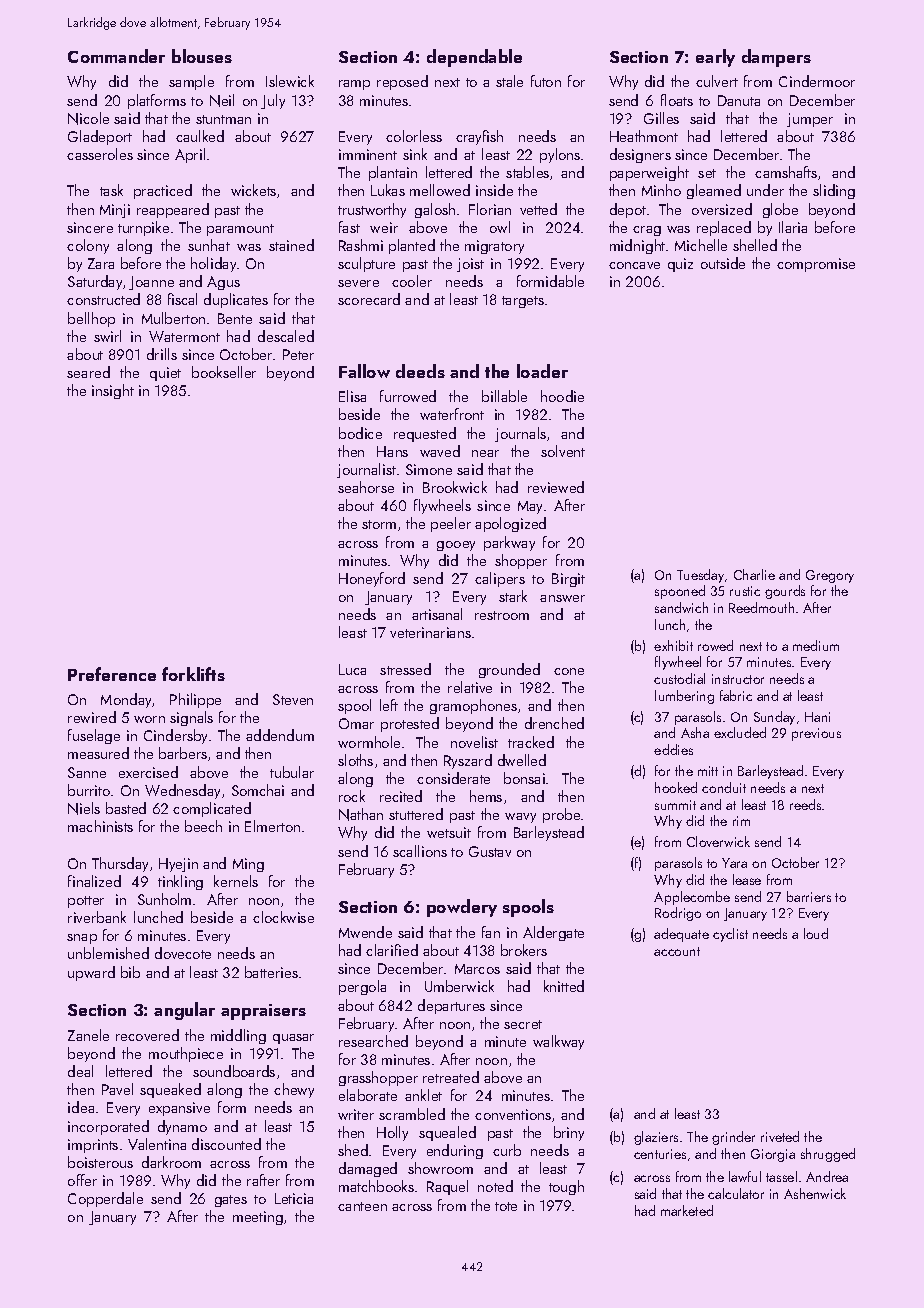  What do you see at coordinates (116, 56) in the screenshot?
I see `Commander` at bounding box center [116, 56].
